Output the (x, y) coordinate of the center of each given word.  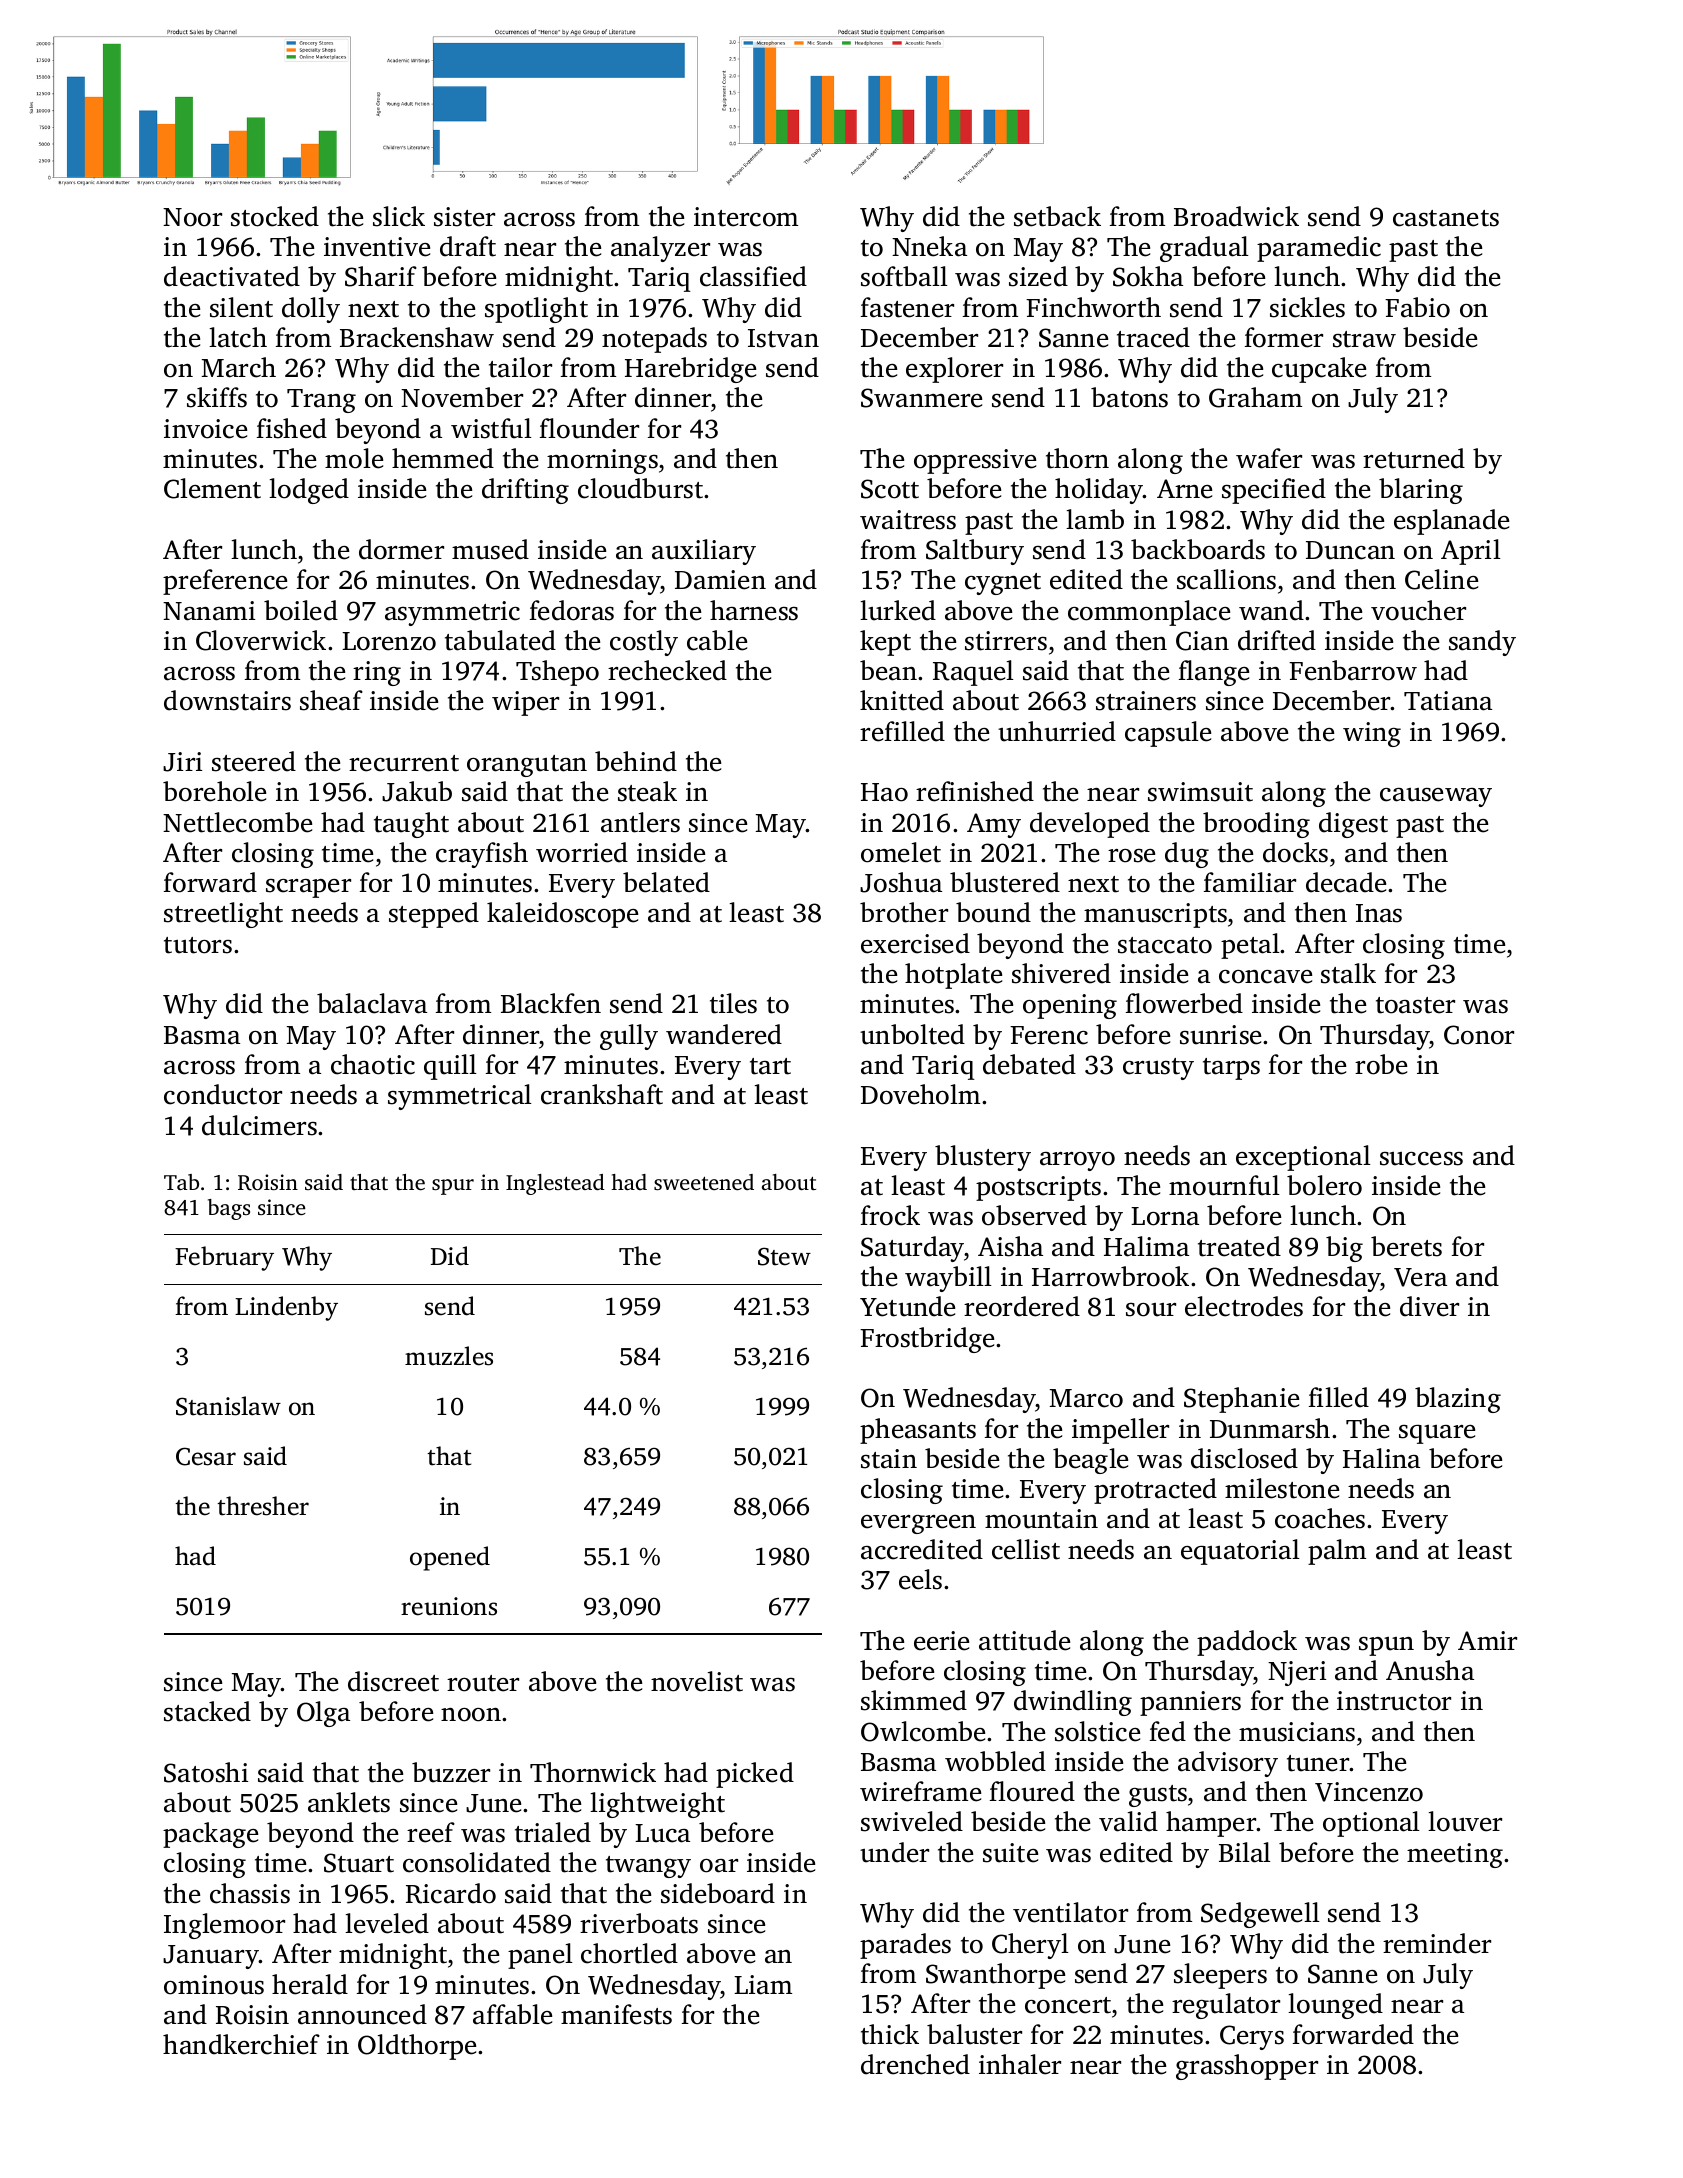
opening (1070, 1006)
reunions (449, 1606)
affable (512, 2014)
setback (1057, 216)
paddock (1247, 1643)
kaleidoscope (562, 915)
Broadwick (1236, 216)
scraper (308, 888)
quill (450, 1067)
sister (464, 217)
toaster (1415, 1005)
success (1421, 1159)
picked (755, 1775)
